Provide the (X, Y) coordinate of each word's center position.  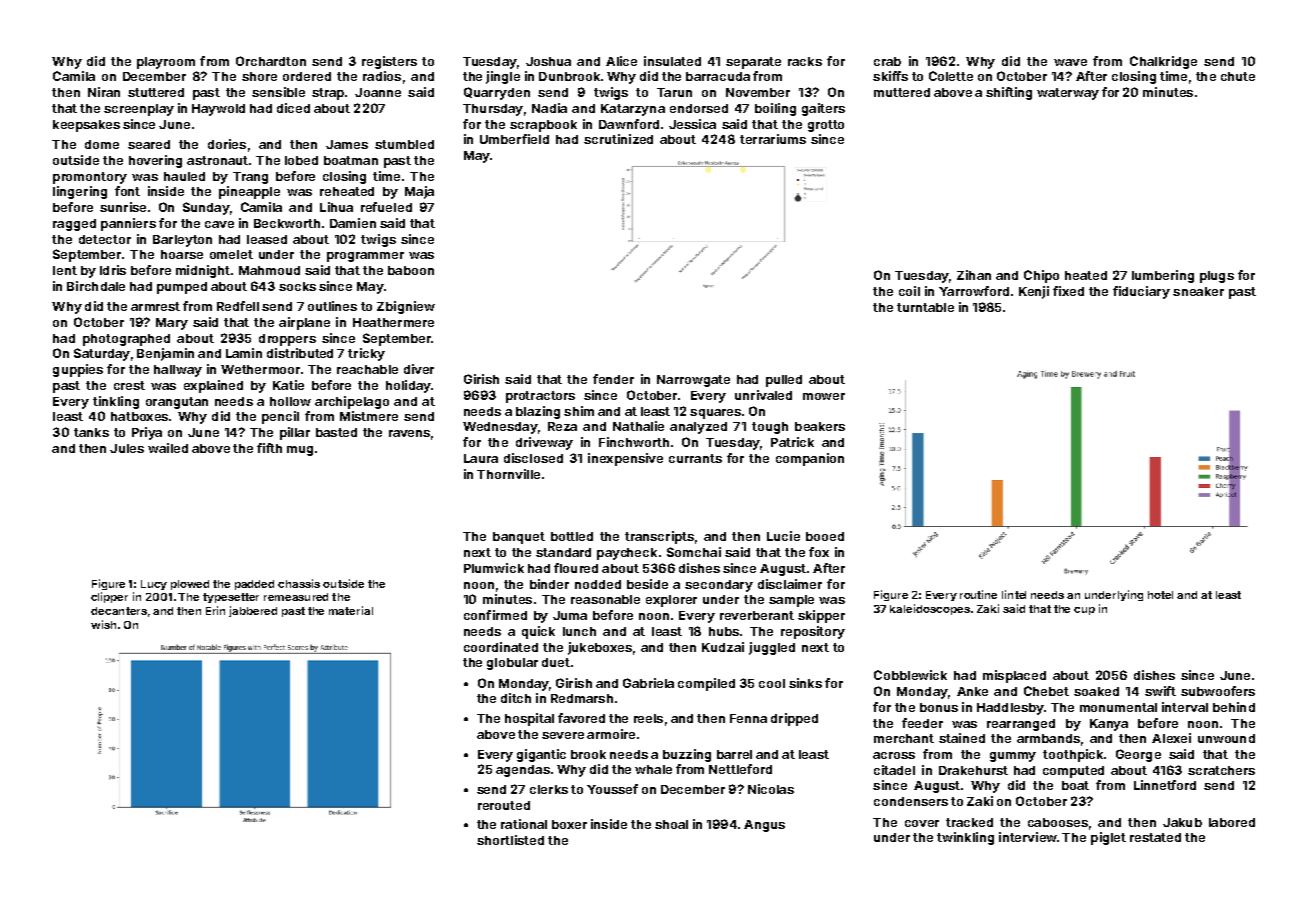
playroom (166, 63)
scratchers (1221, 770)
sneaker (1198, 291)
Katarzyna (633, 110)
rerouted (504, 805)
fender (613, 379)
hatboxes (139, 416)
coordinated (501, 647)
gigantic (541, 755)
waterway (1068, 94)
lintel (1014, 594)
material (351, 610)
